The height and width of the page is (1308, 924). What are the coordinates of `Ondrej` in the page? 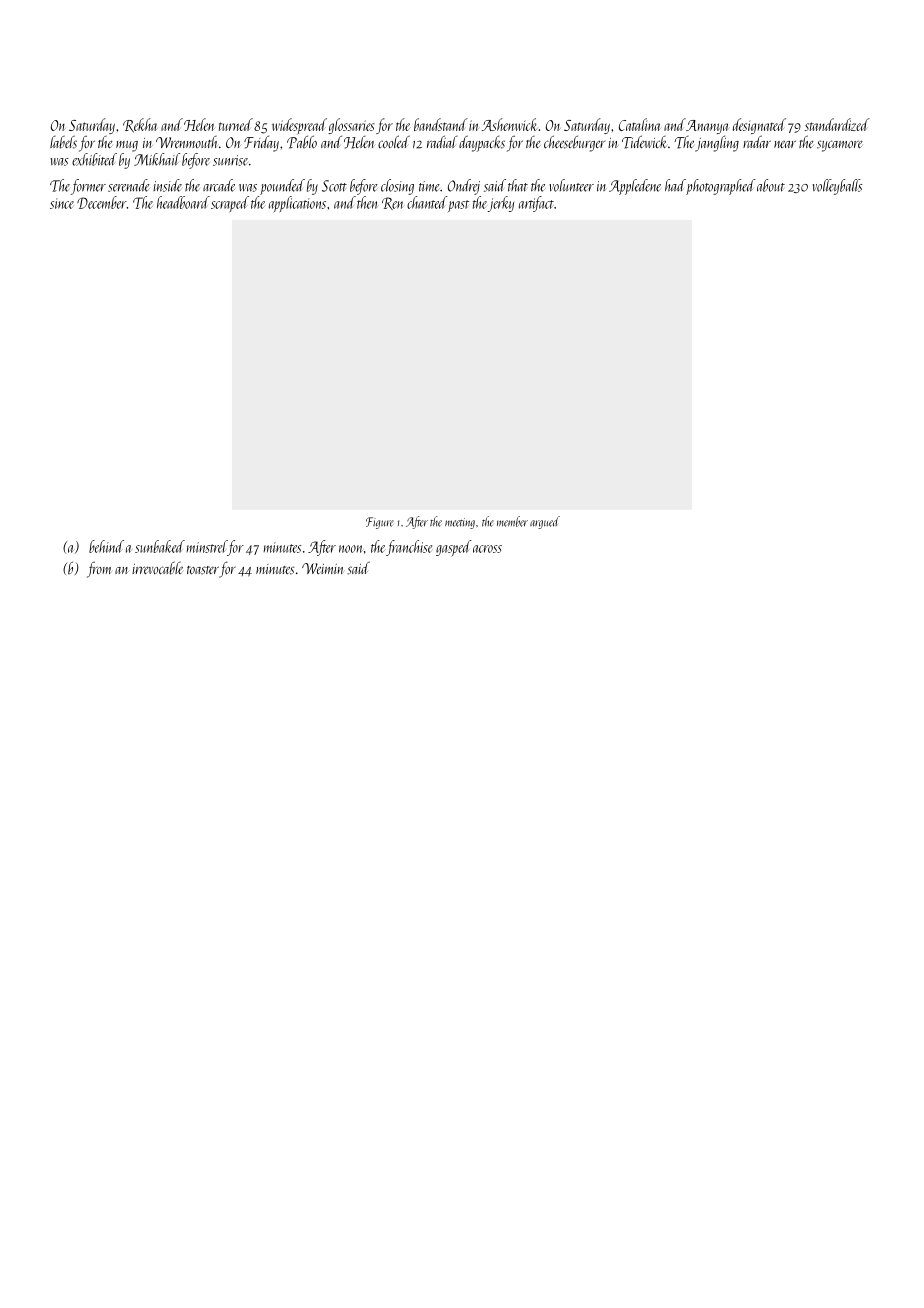 It's located at (464, 187).
